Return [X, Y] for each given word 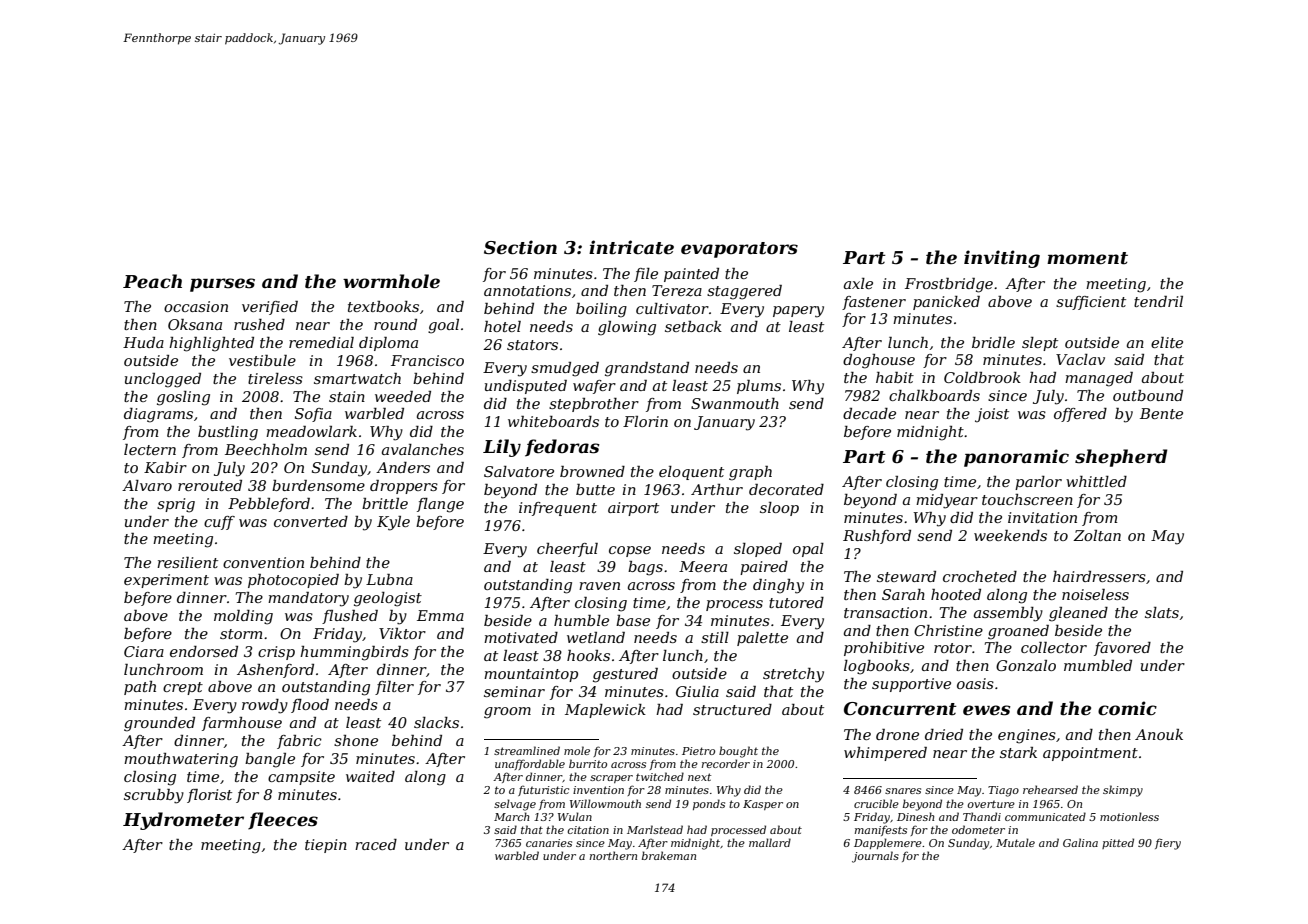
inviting [1002, 259]
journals [875, 857]
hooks [588, 655]
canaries [549, 843]
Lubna [389, 579]
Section [520, 247]
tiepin [326, 846]
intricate [631, 247]
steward [906, 576]
